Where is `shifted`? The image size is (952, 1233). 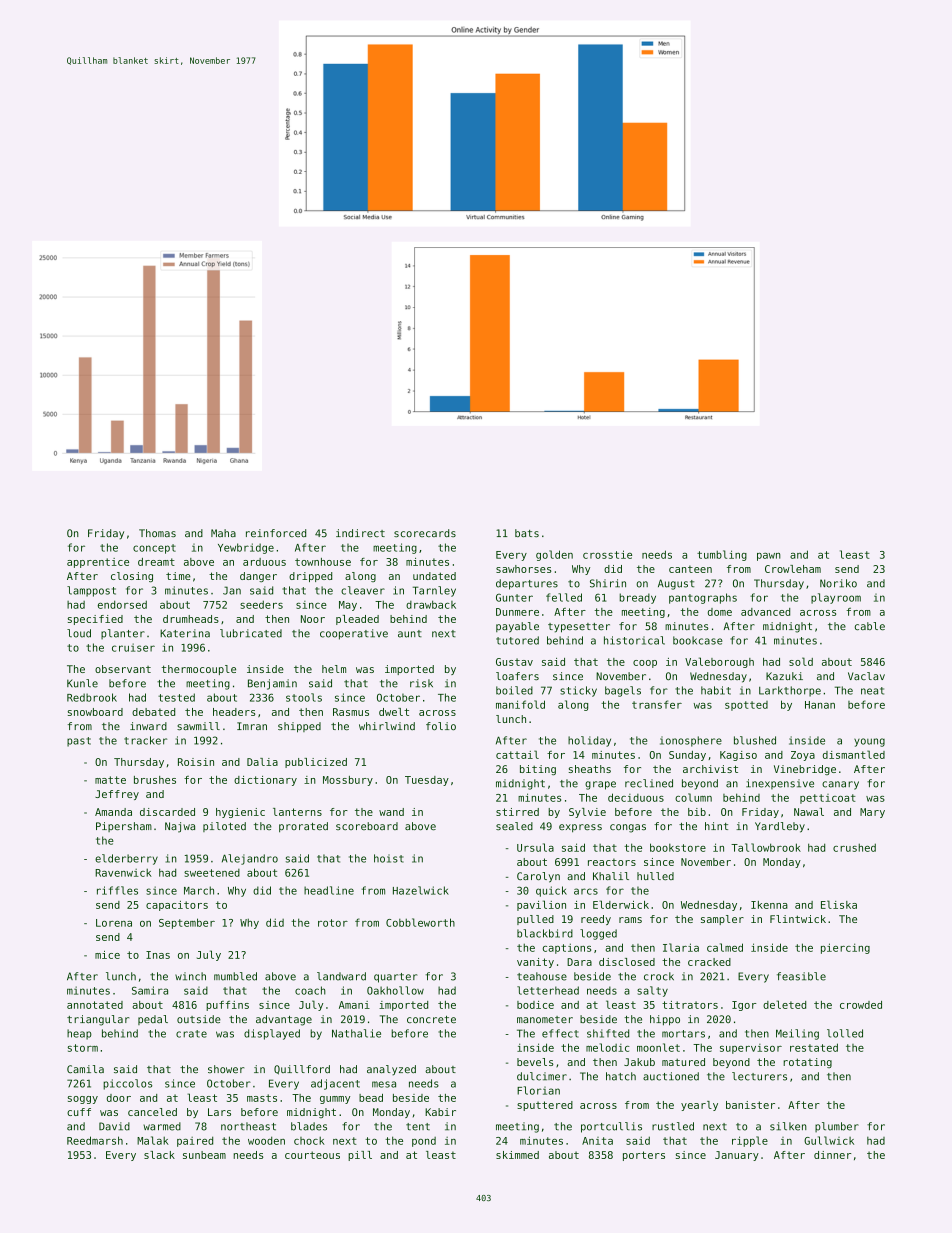 shifted is located at coordinates (608, 1033).
